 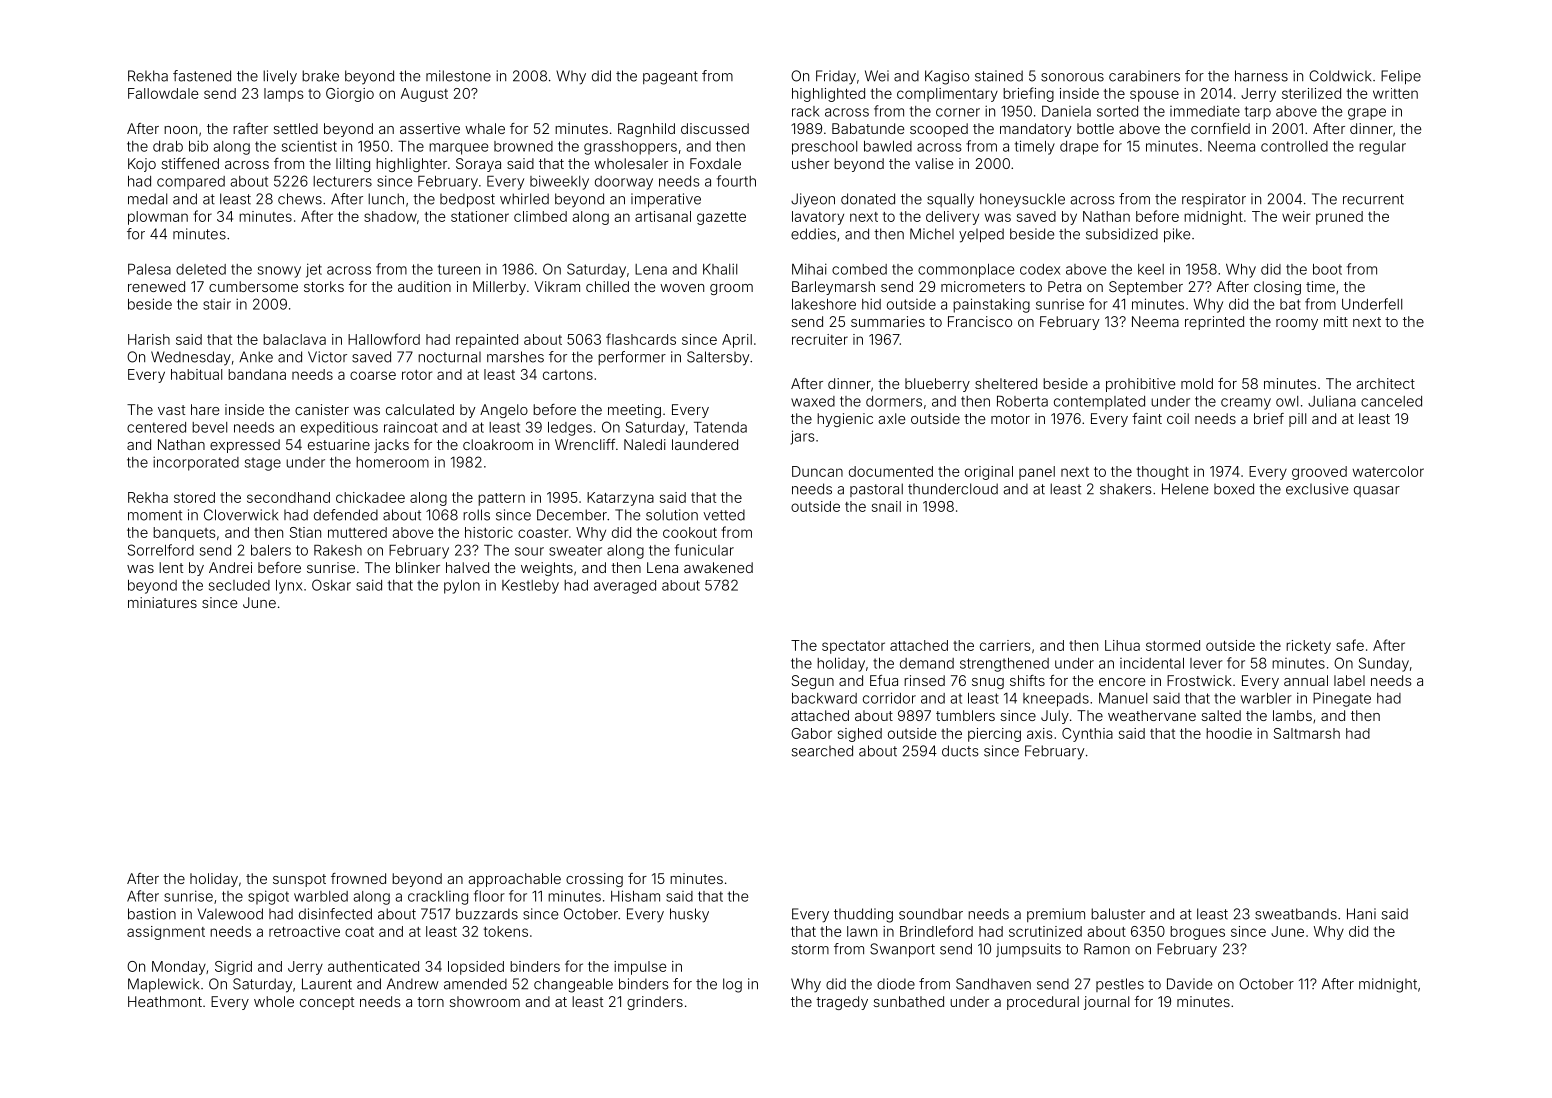 What do you see at coordinates (147, 199) in the screenshot?
I see `medal` at bounding box center [147, 199].
